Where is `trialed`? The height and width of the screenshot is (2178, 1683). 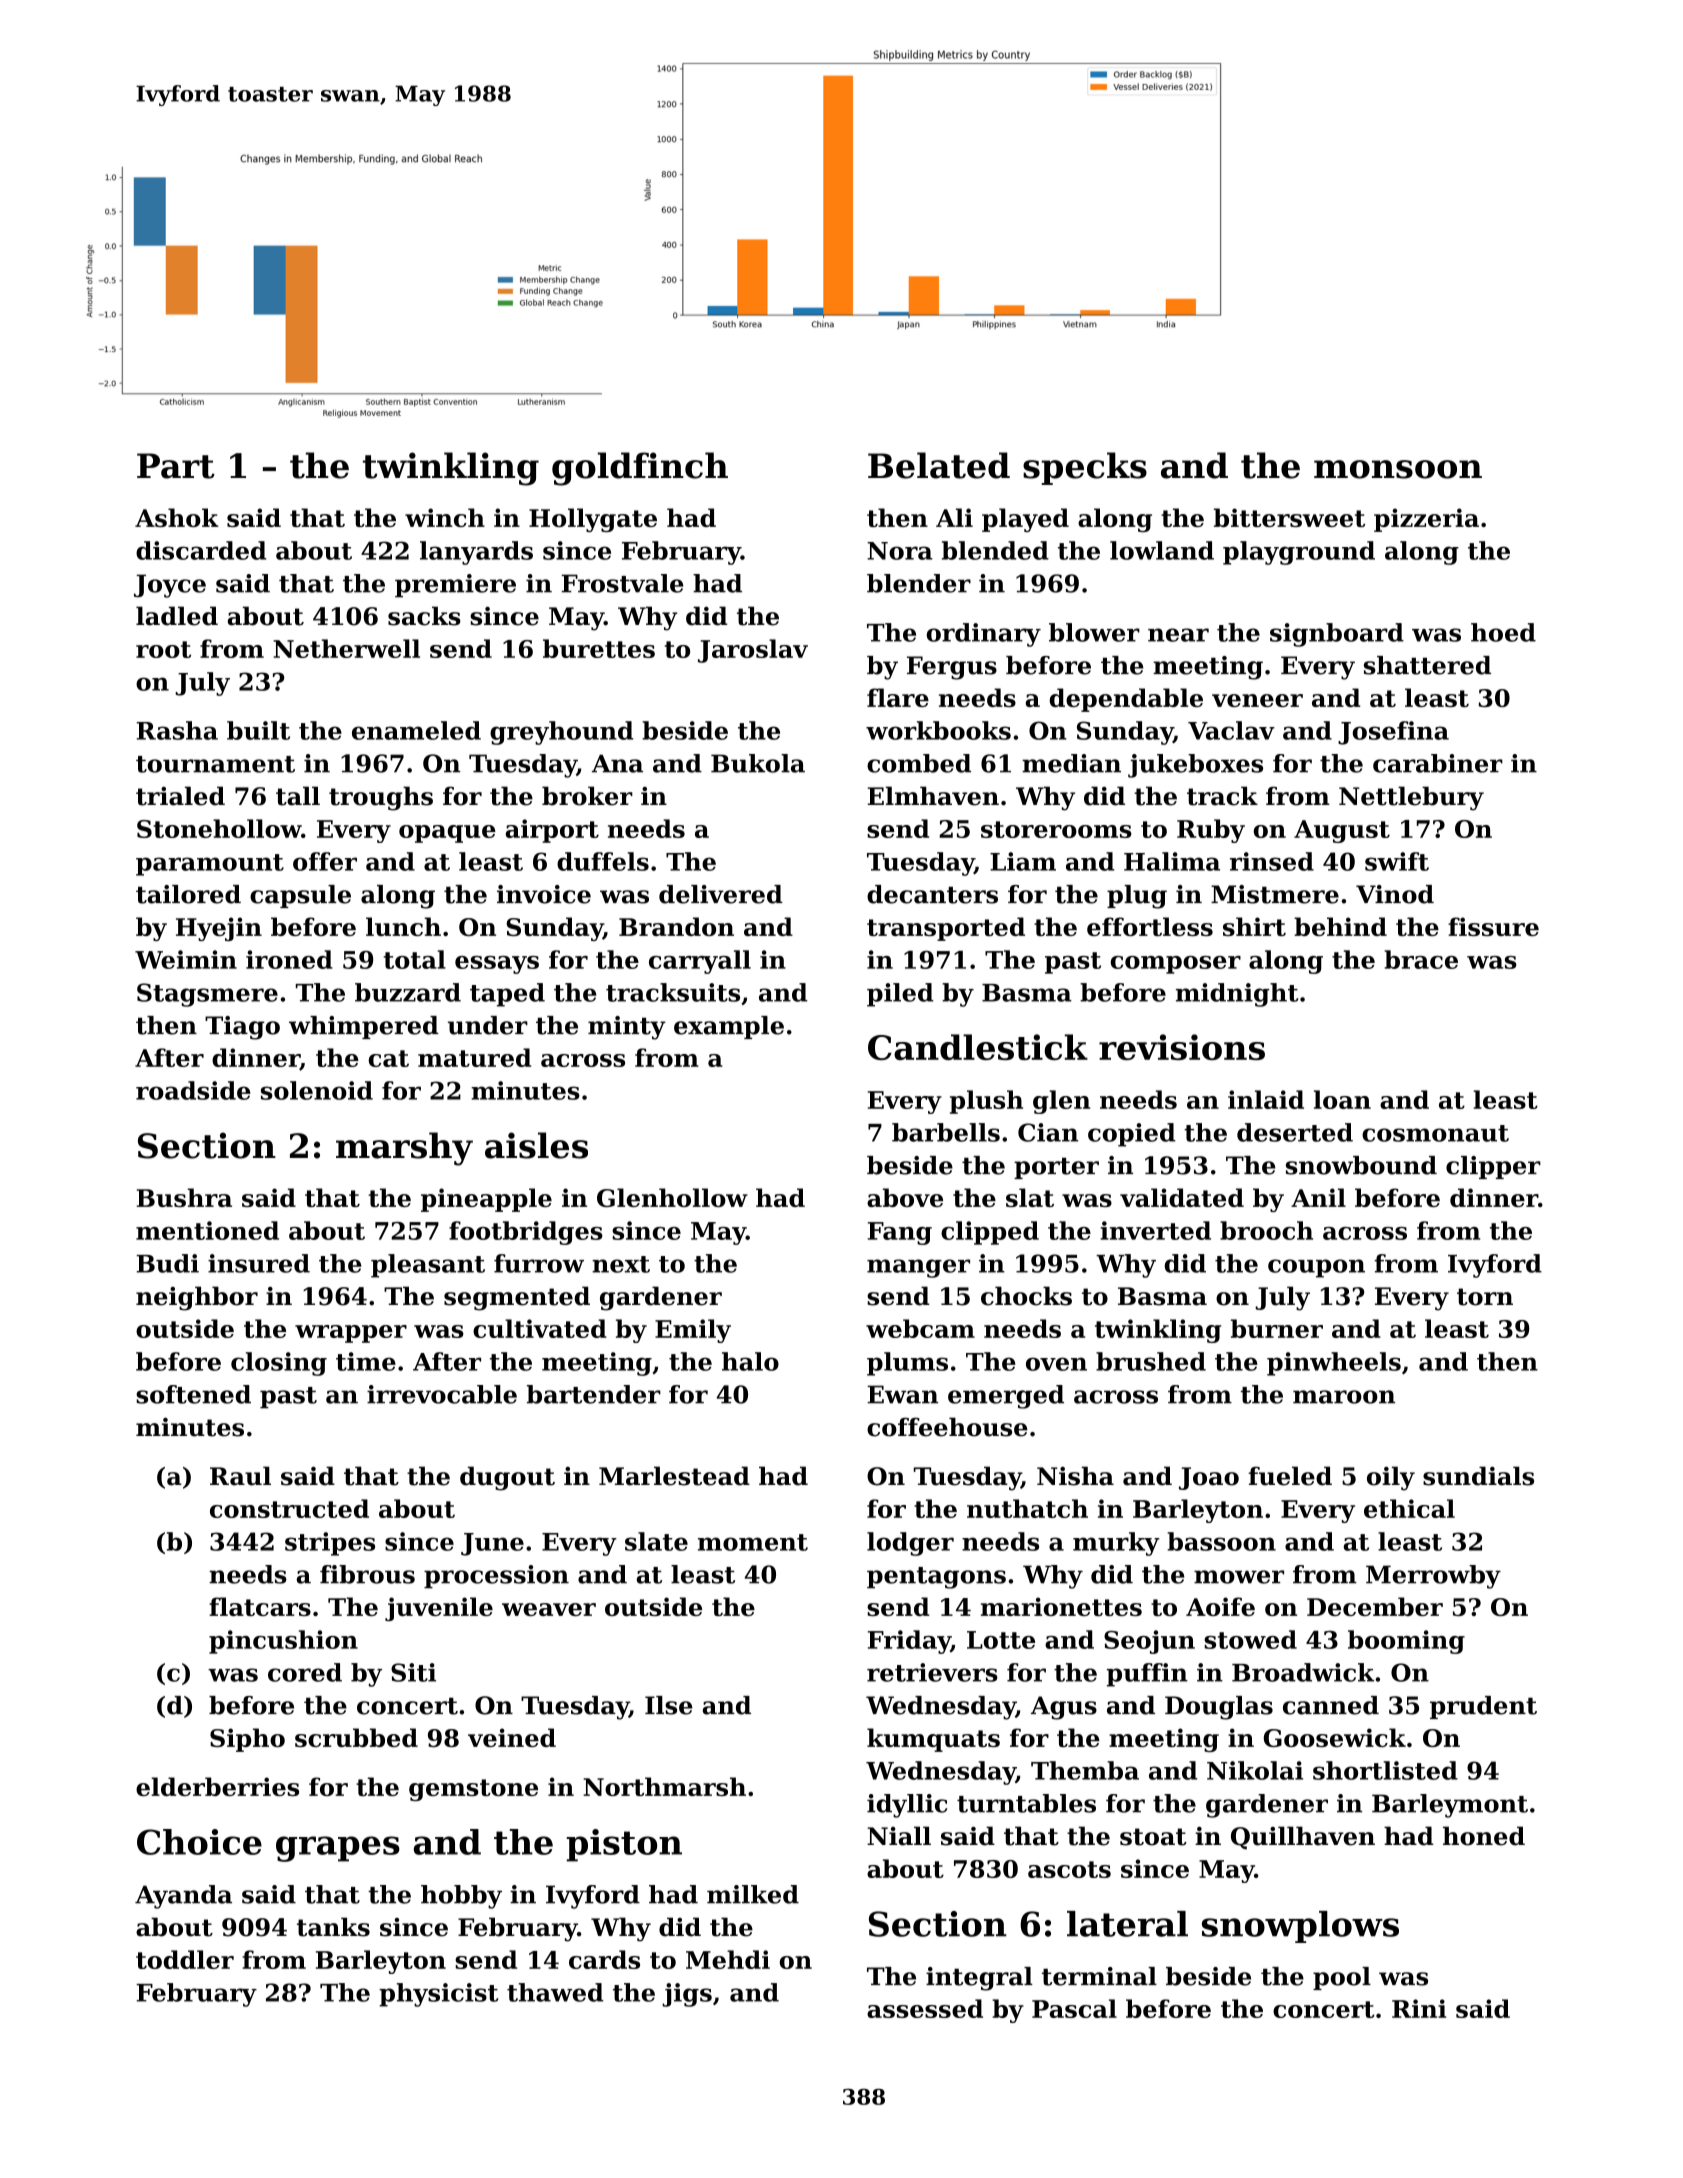 trialed is located at coordinates (180, 796).
